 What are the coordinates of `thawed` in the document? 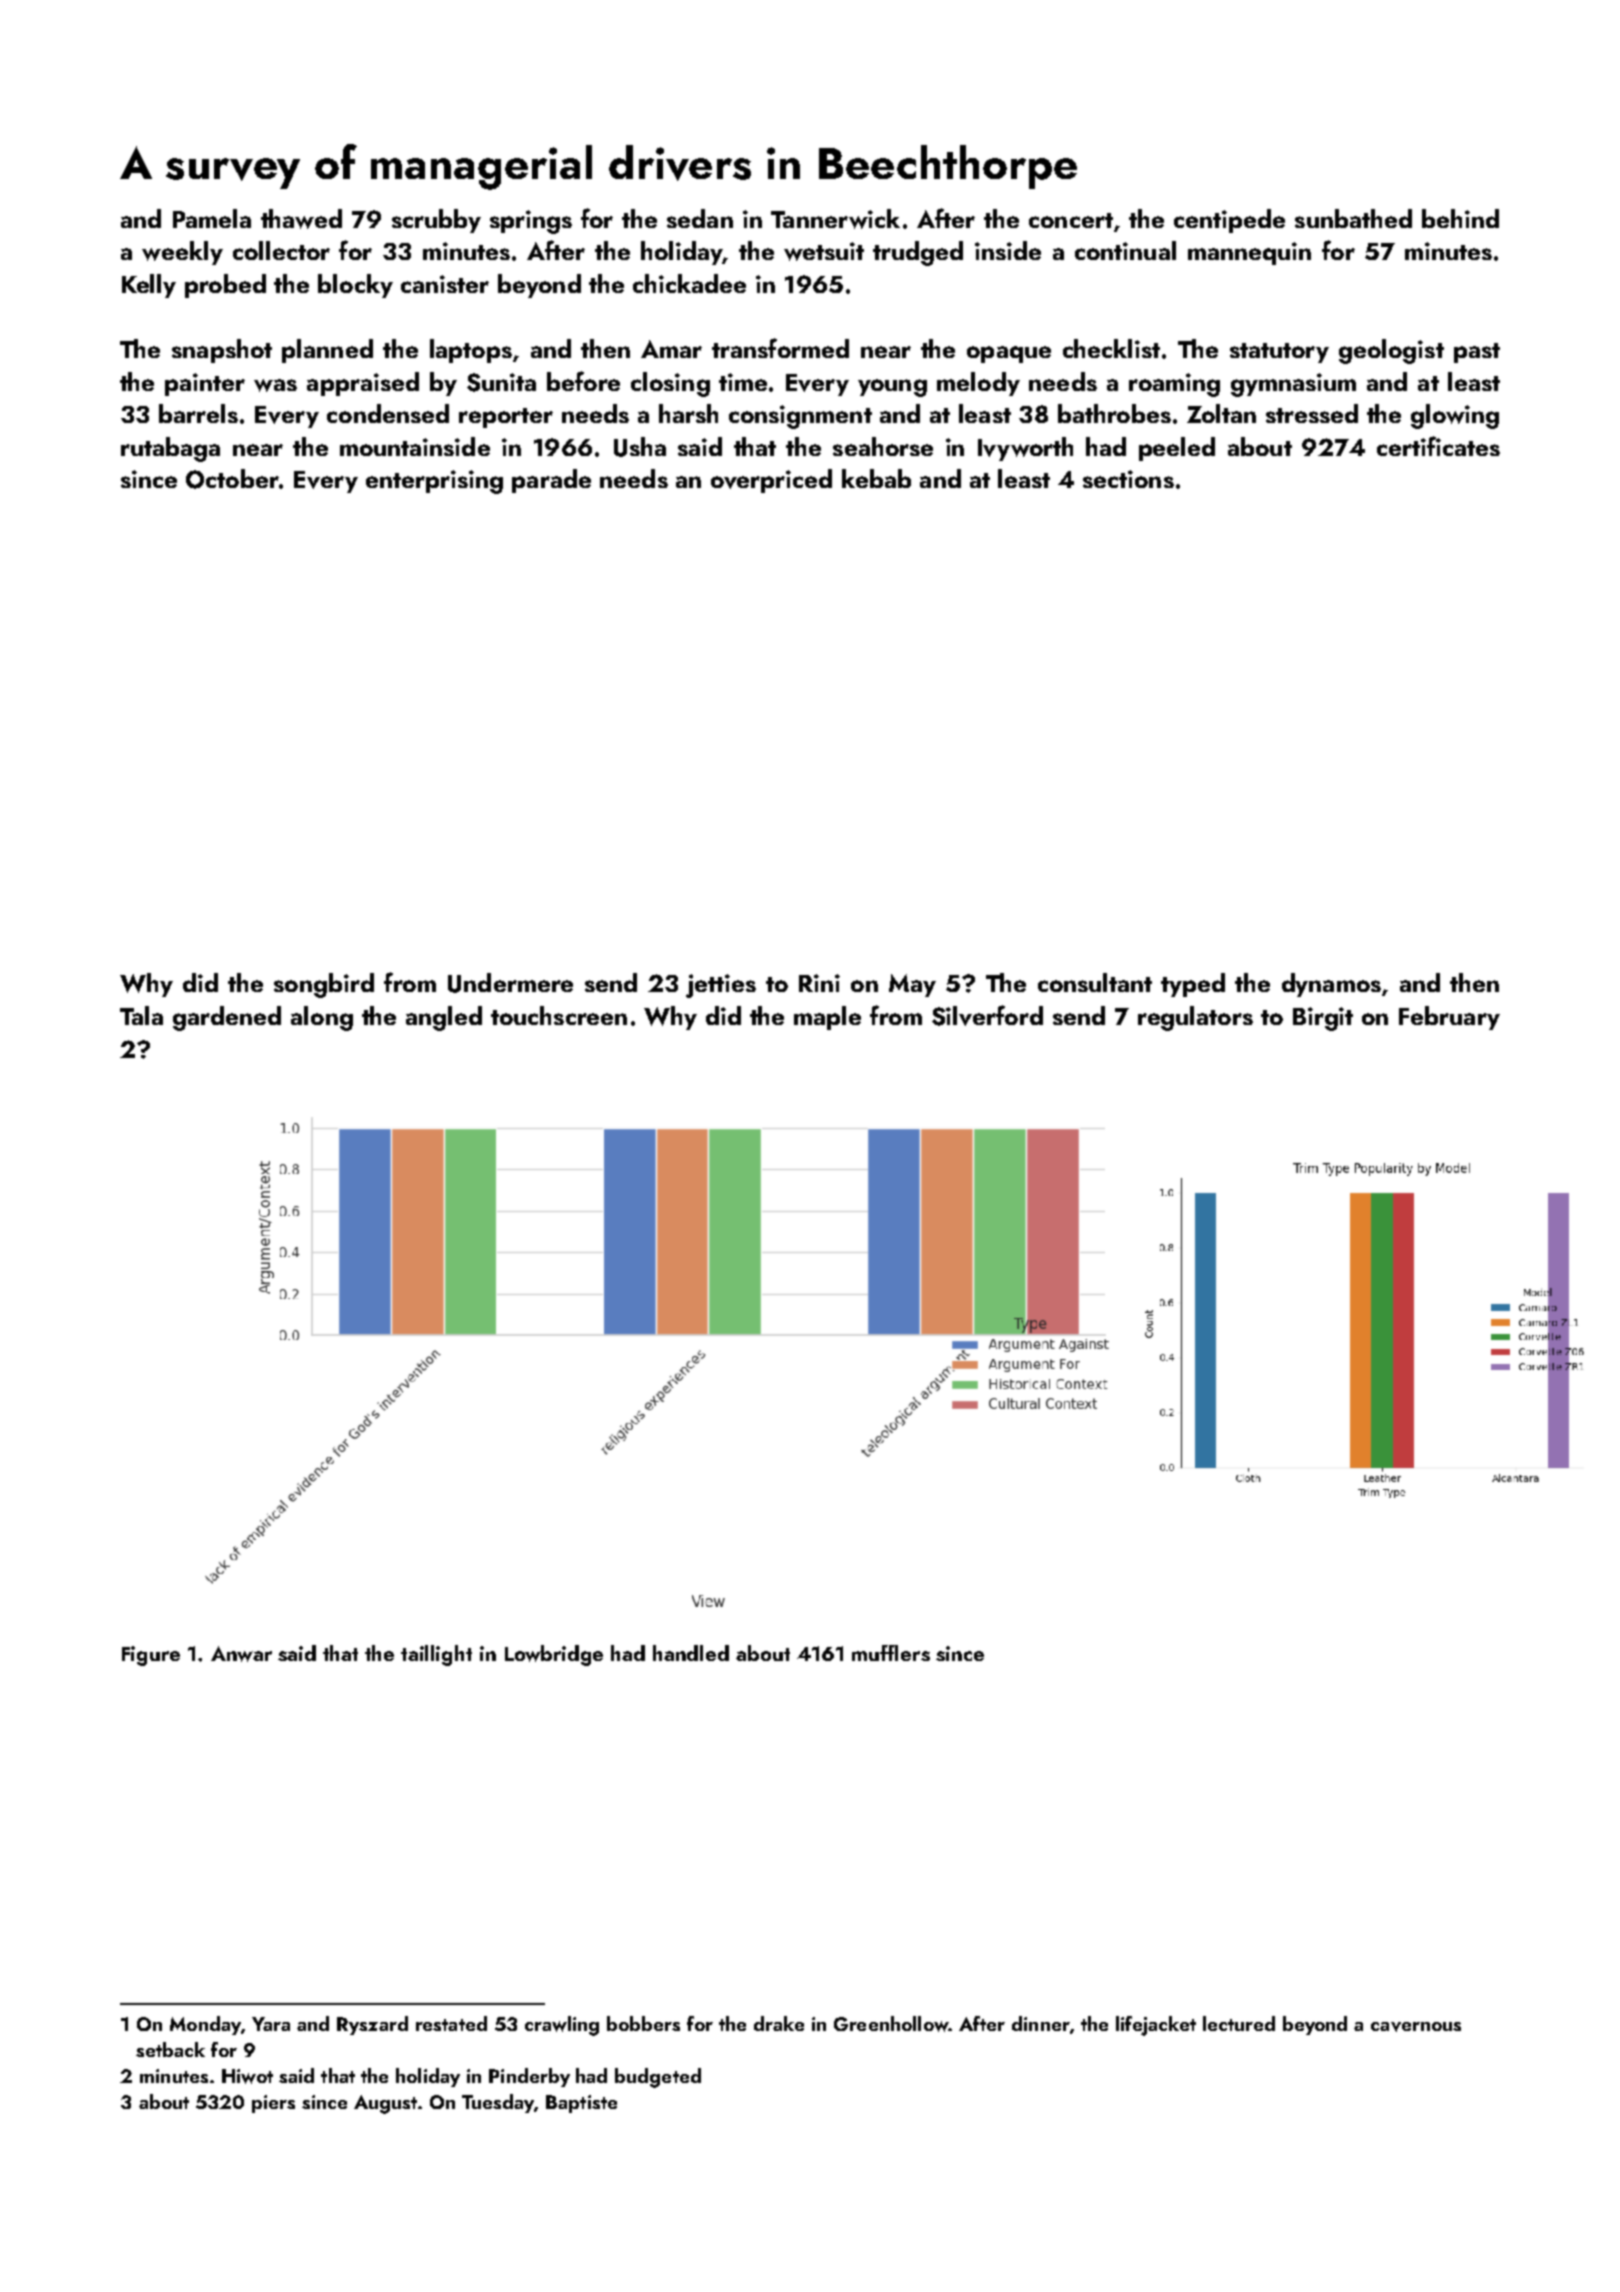 It's located at (301, 219).
